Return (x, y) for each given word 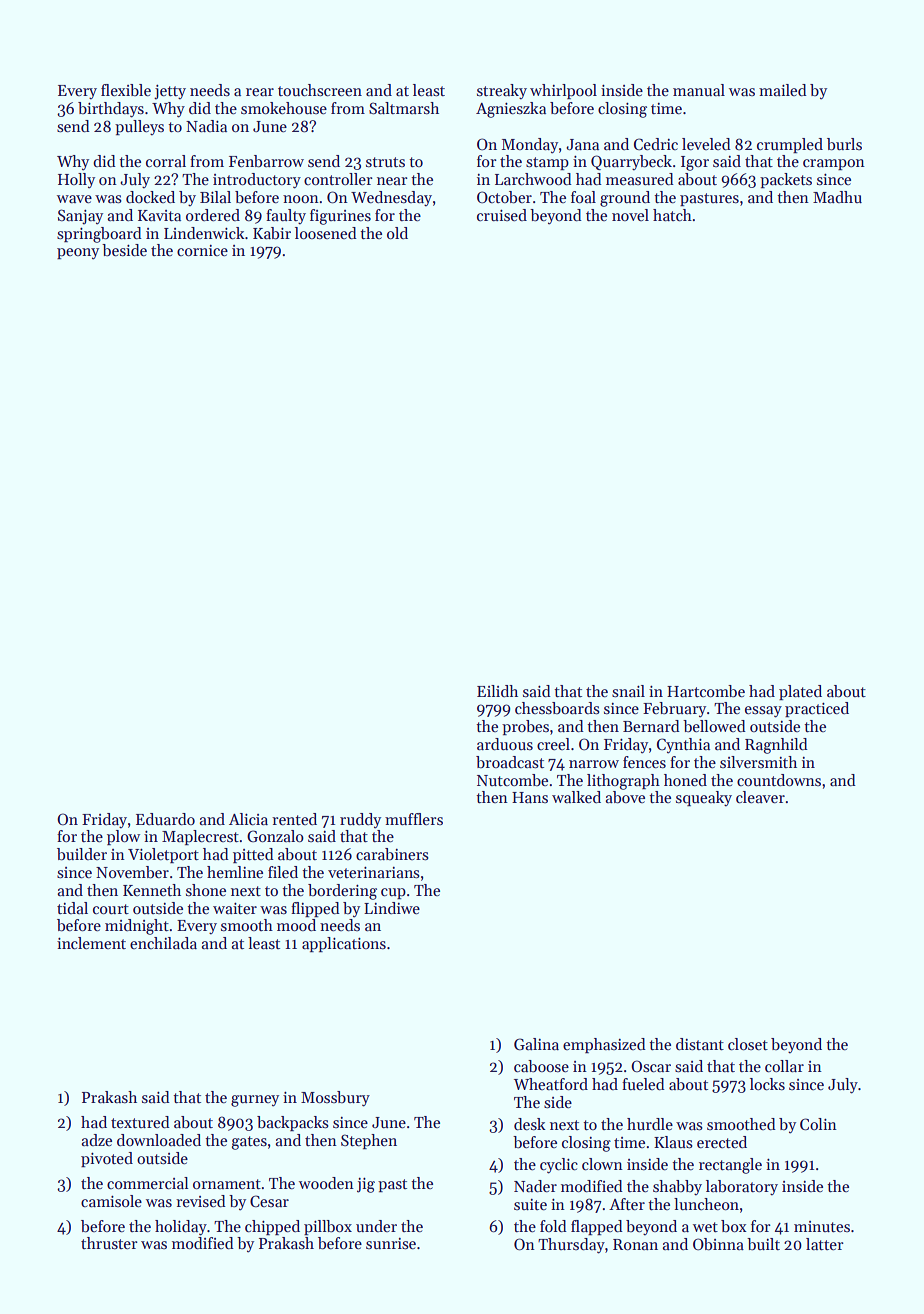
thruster (109, 1243)
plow (123, 837)
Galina (536, 1044)
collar (784, 1066)
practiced (817, 709)
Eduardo (165, 819)
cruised (502, 215)
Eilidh (497, 691)
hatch (672, 215)
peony (78, 254)
